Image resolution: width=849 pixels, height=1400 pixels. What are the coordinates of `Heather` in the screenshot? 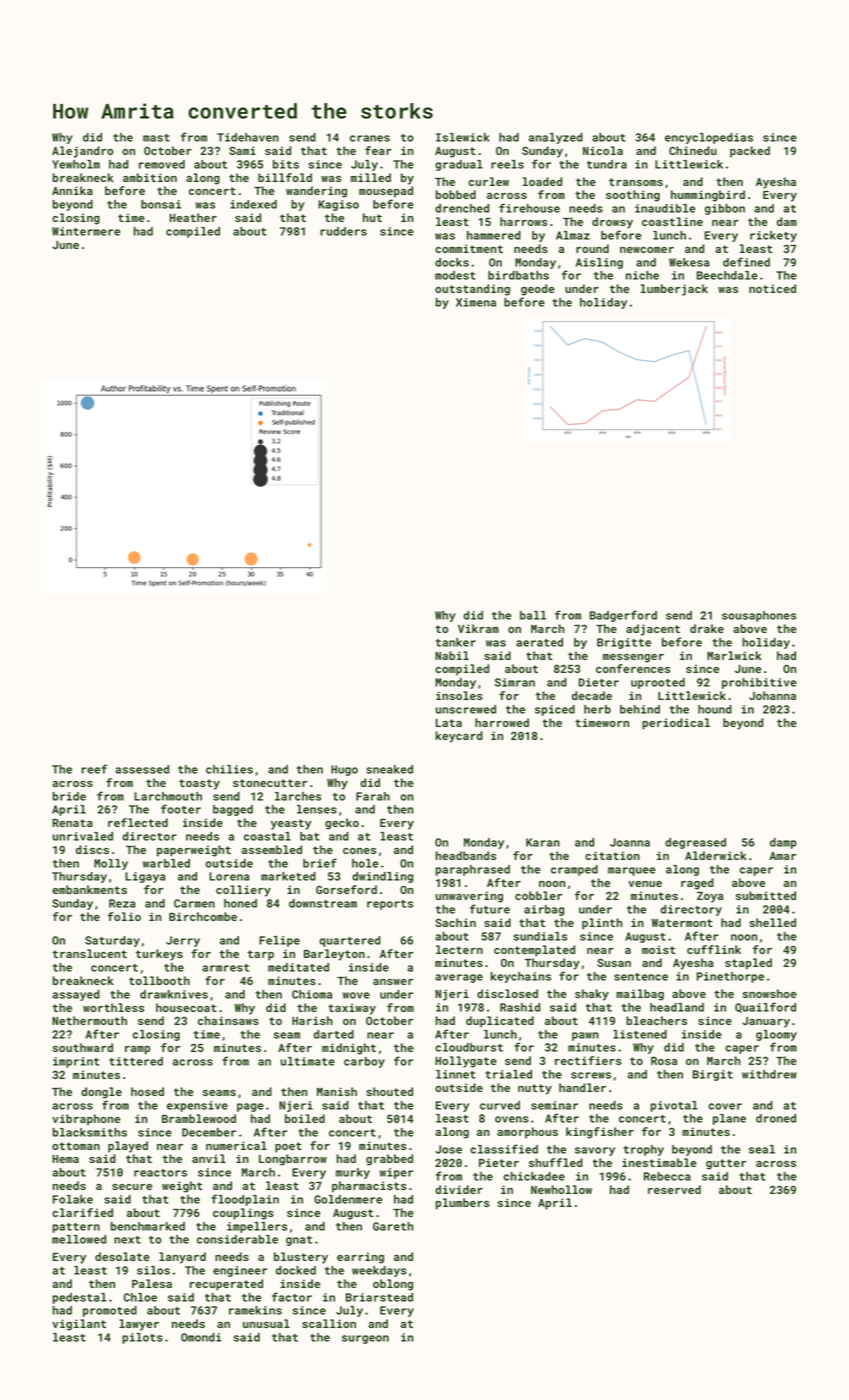 It's located at (193, 217).
